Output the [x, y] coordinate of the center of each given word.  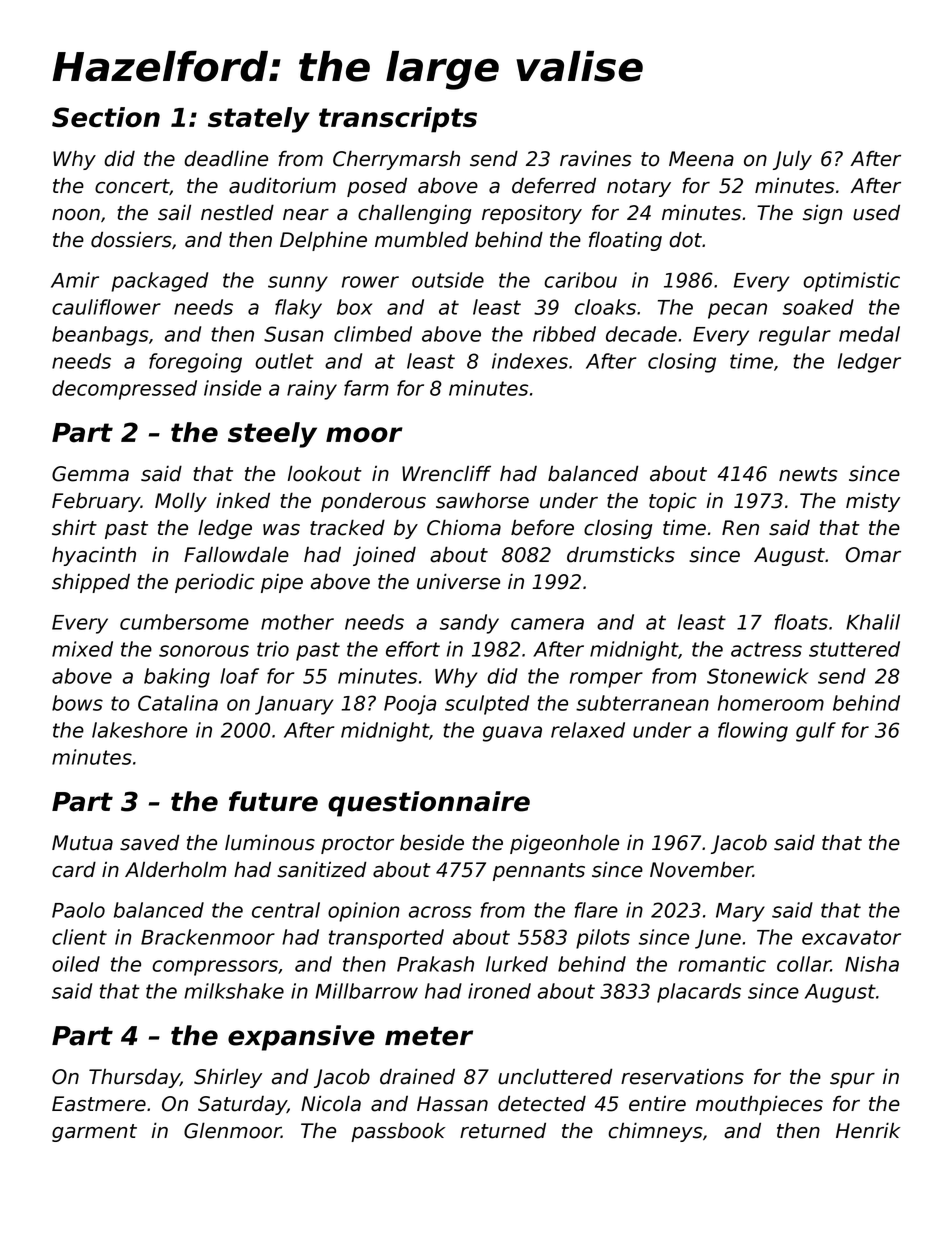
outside [448, 280]
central [286, 910]
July [792, 160]
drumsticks [621, 554]
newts [808, 474]
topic [673, 502]
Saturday [242, 1105]
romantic [722, 964]
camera [547, 624]
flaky [298, 309]
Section [106, 117]
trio [273, 649]
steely [272, 435]
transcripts [398, 120]
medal [869, 334]
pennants [539, 872]
